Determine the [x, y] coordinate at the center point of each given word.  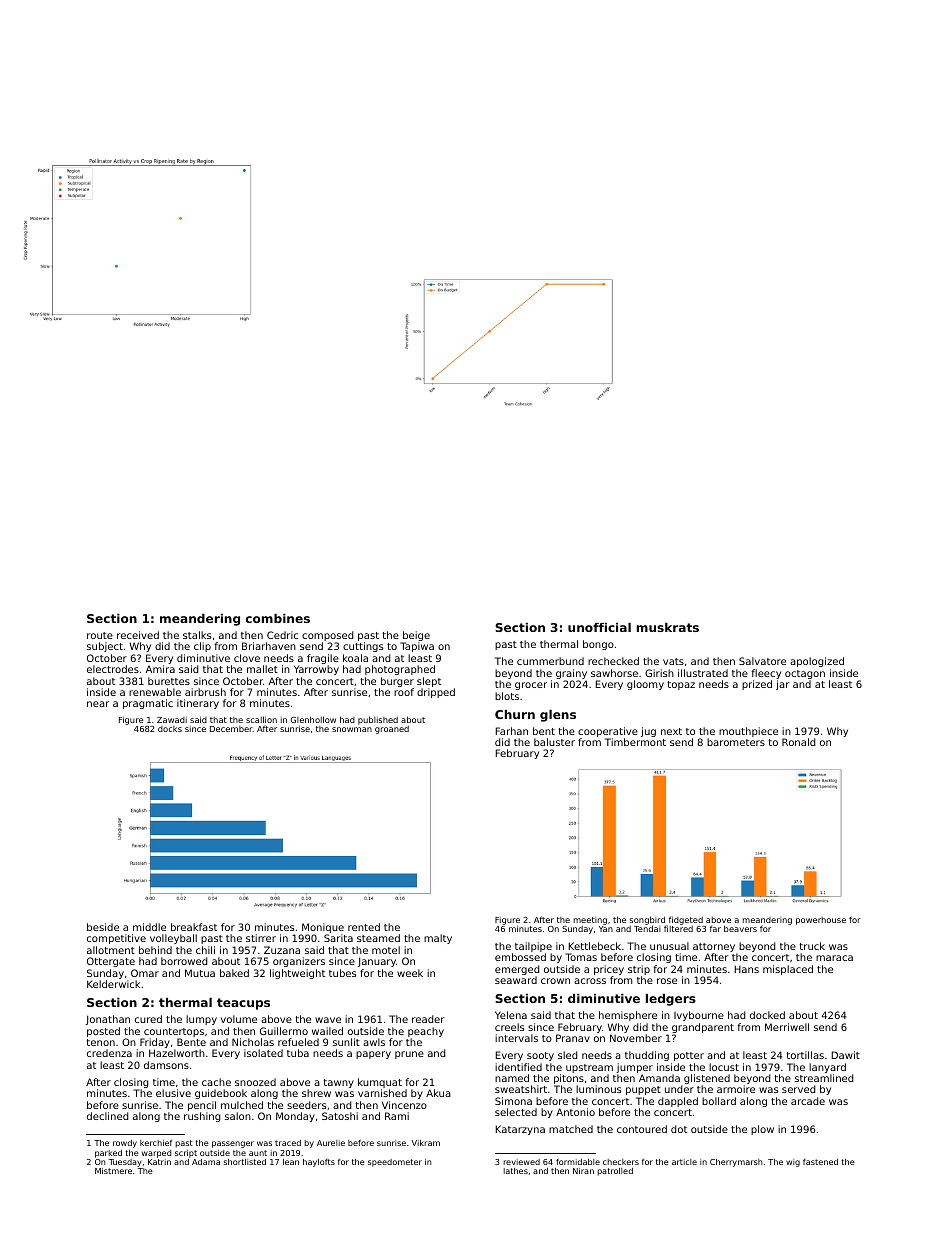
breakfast [194, 927]
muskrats [668, 627]
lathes [516, 1171]
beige [416, 636]
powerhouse [821, 921]
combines [278, 618]
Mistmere [113, 1171]
